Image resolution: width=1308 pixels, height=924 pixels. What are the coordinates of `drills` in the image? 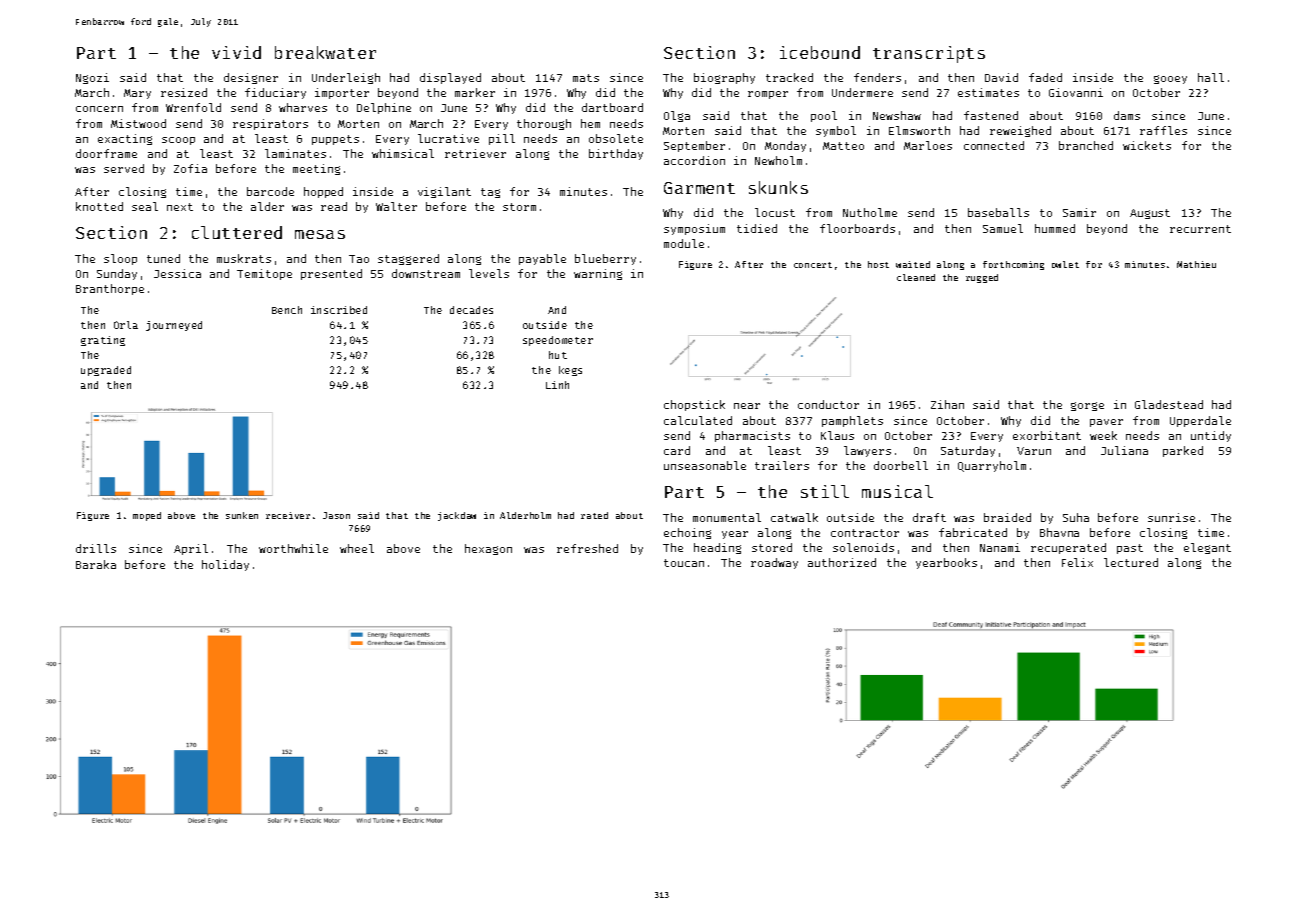 It's located at (96, 548).
